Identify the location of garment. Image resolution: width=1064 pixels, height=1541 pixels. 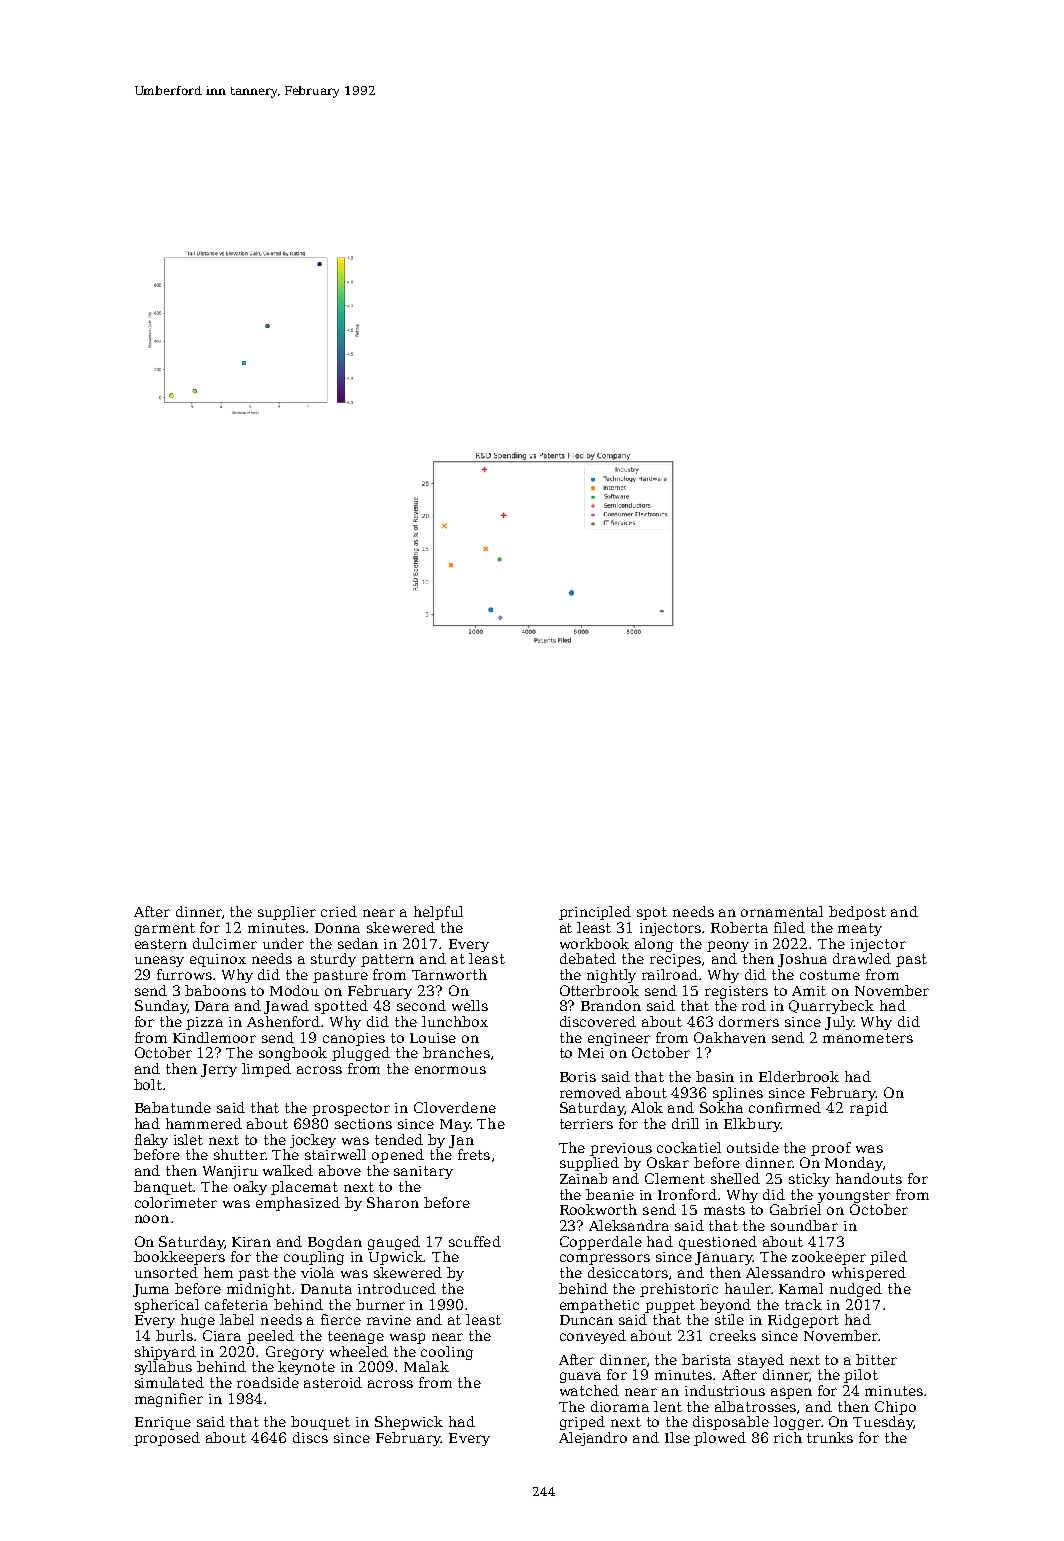
(165, 929).
